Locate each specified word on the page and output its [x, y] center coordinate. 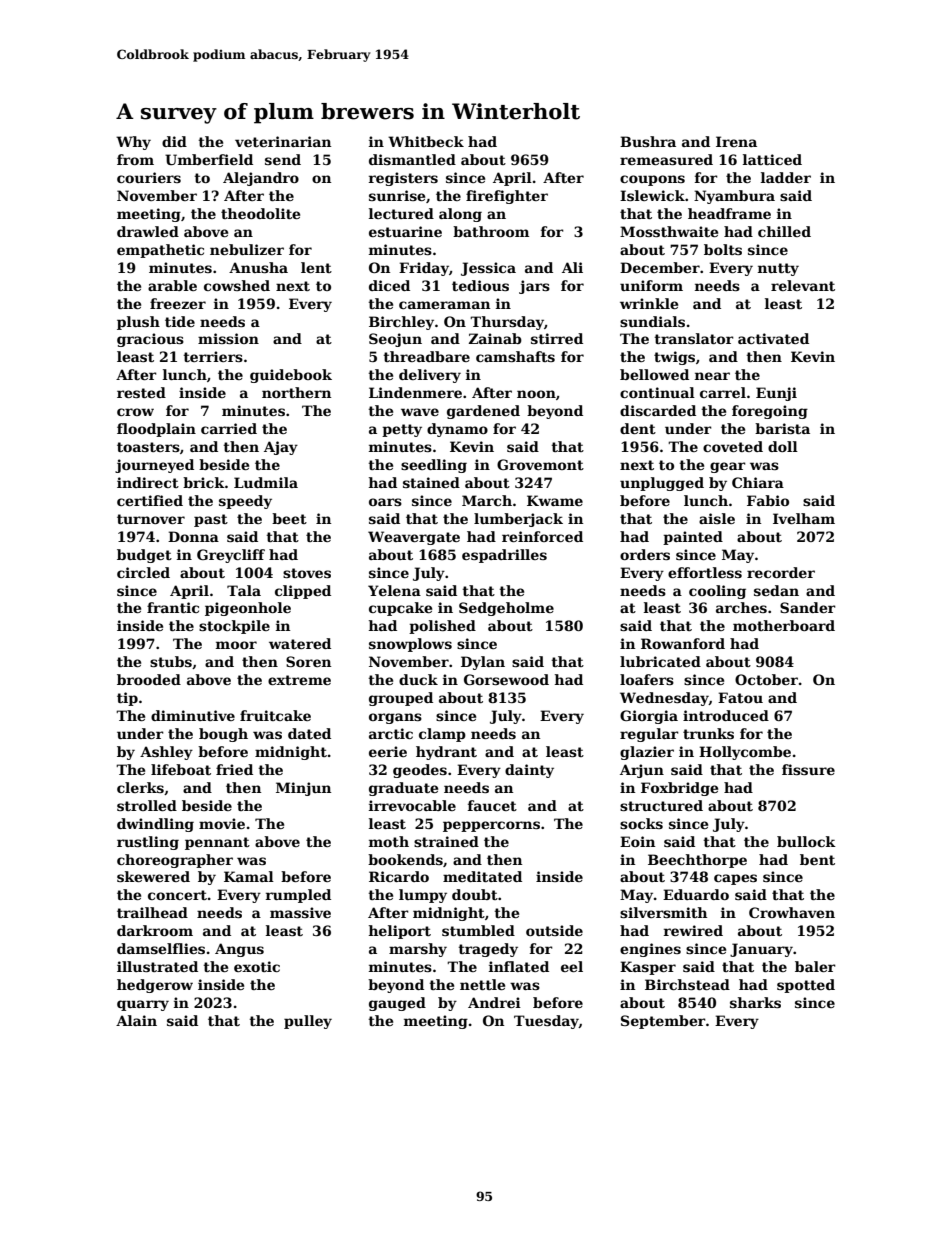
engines [650, 950]
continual [657, 392]
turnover [151, 519]
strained [446, 841]
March [487, 500]
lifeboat [181, 769]
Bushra [648, 141]
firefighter [507, 197]
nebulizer [247, 249]
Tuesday [546, 1022]
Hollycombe [745, 753]
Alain [136, 1020]
